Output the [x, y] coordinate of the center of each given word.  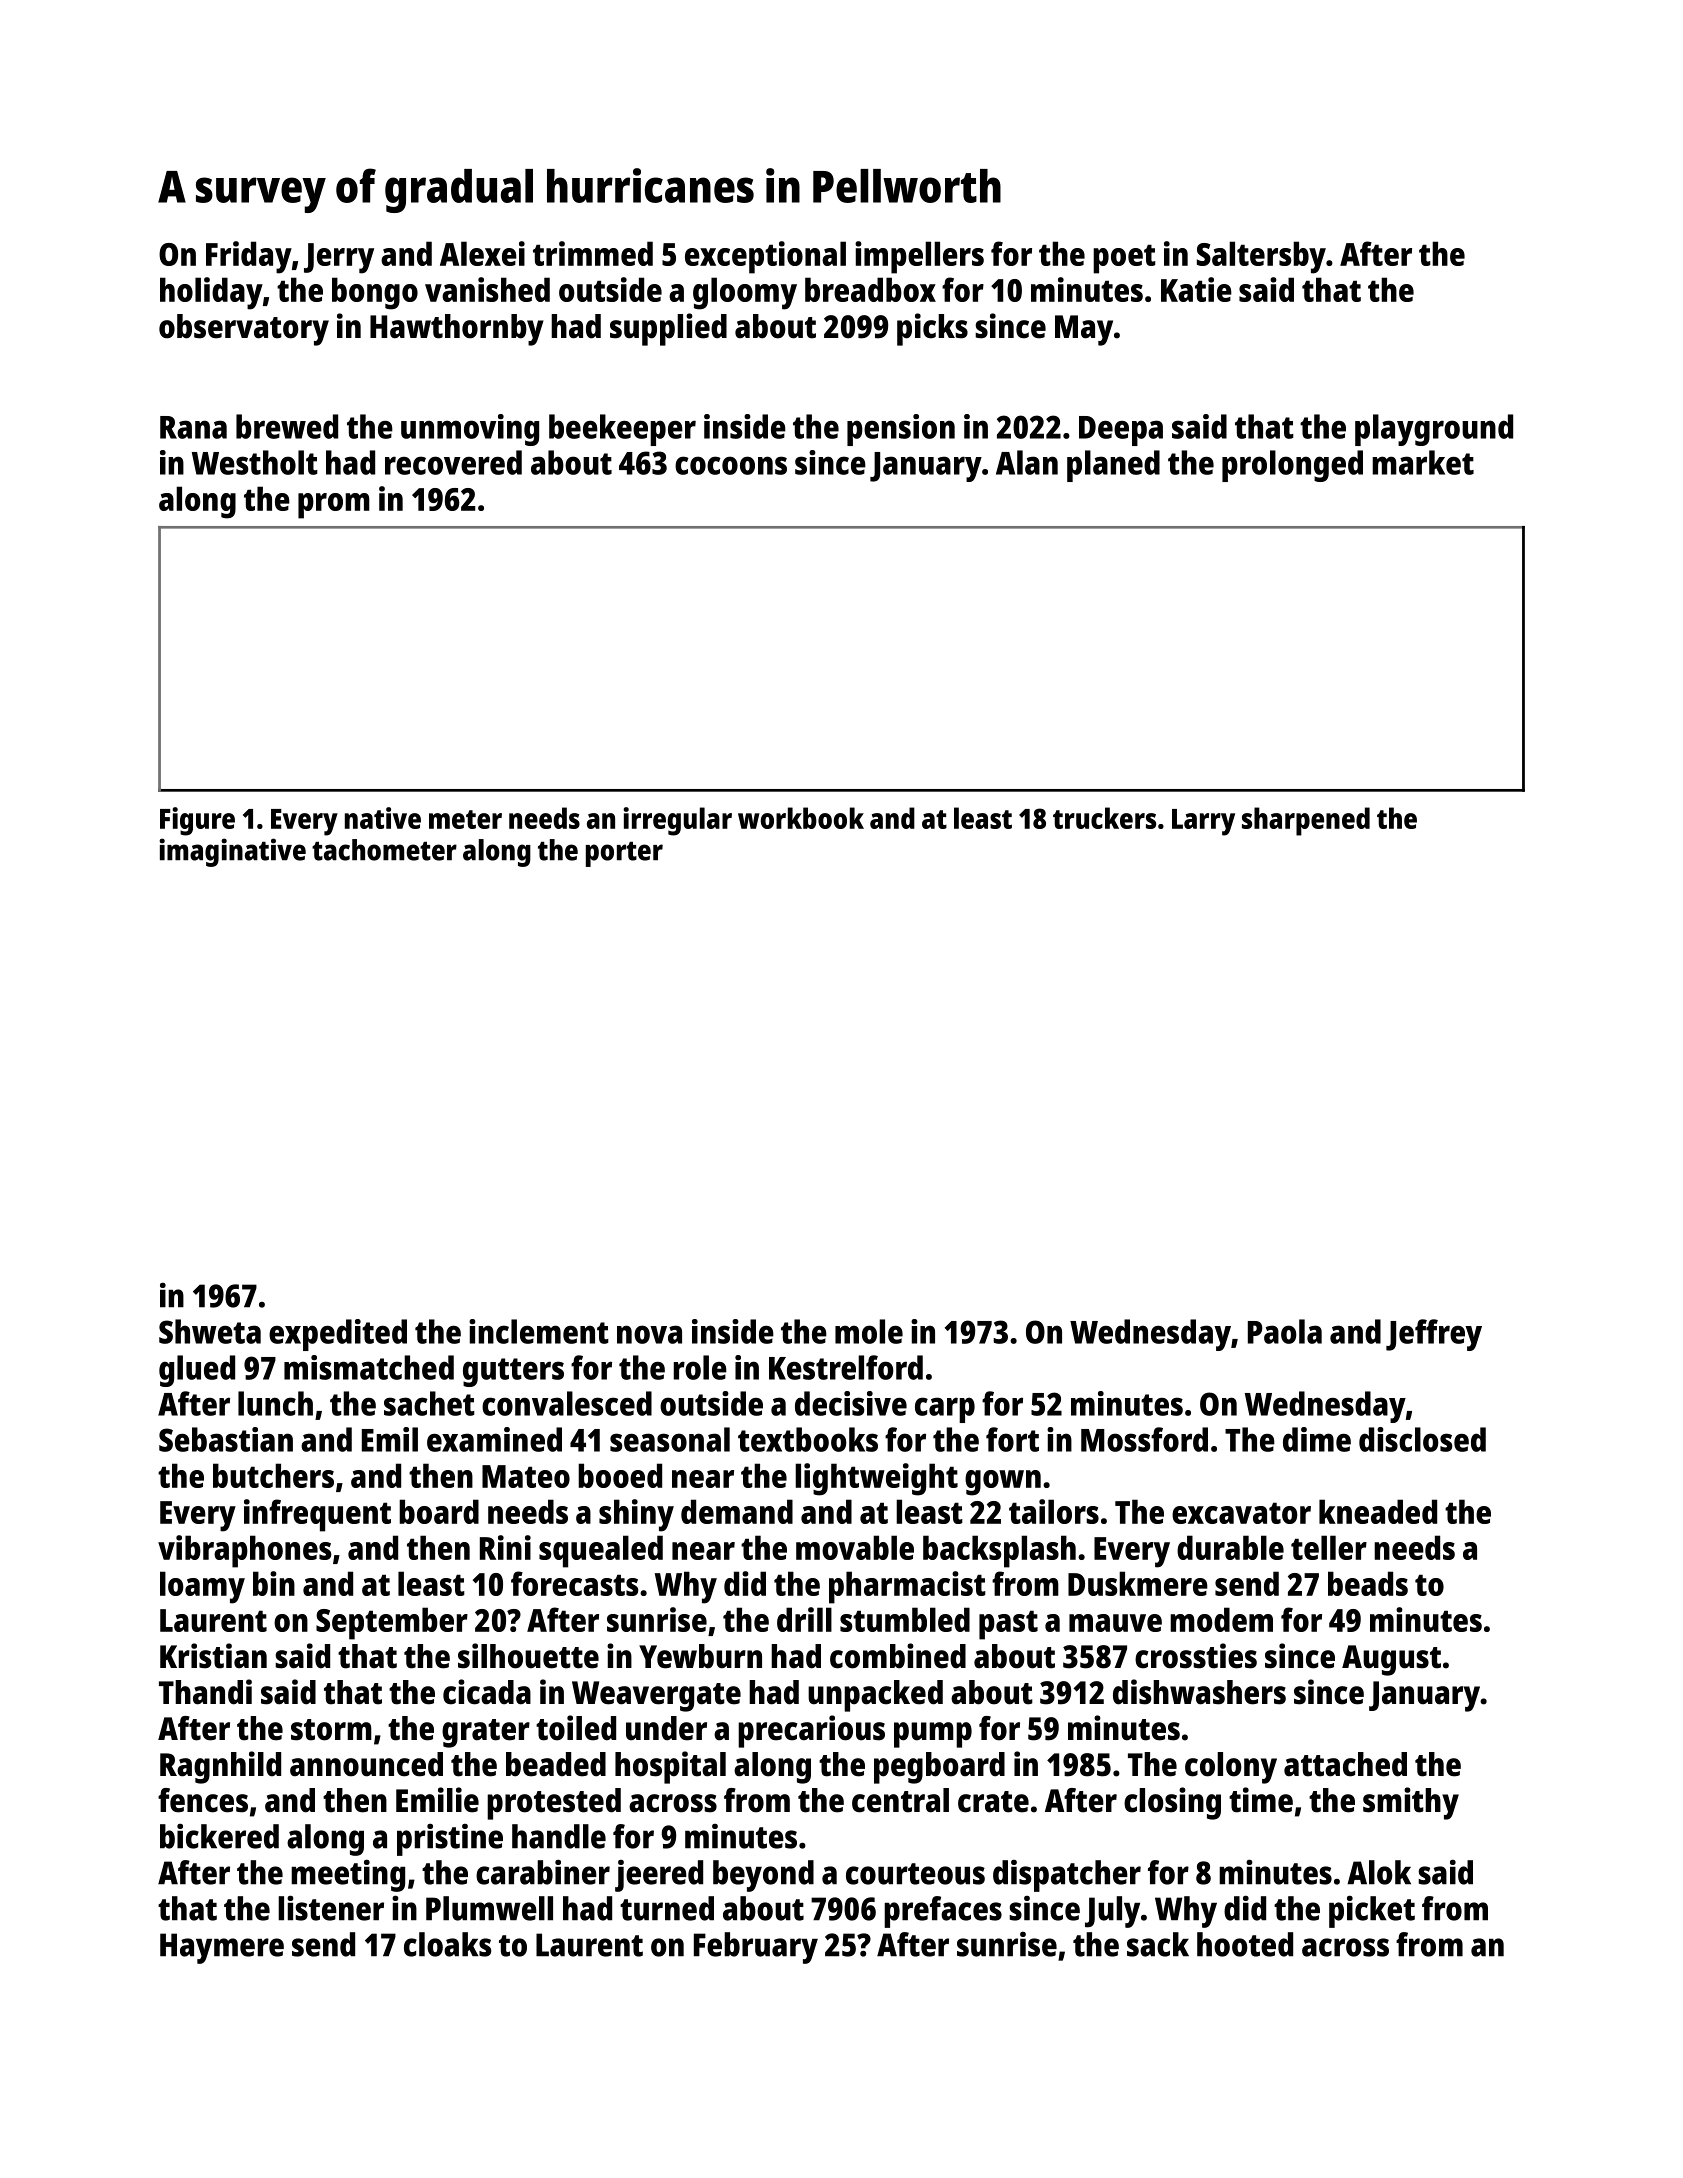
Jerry [339, 258]
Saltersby [1261, 257]
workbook [801, 818]
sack [1158, 1944]
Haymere [222, 1948]
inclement [539, 1331]
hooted [1245, 1944]
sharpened [1306, 821]
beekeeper [622, 430]
